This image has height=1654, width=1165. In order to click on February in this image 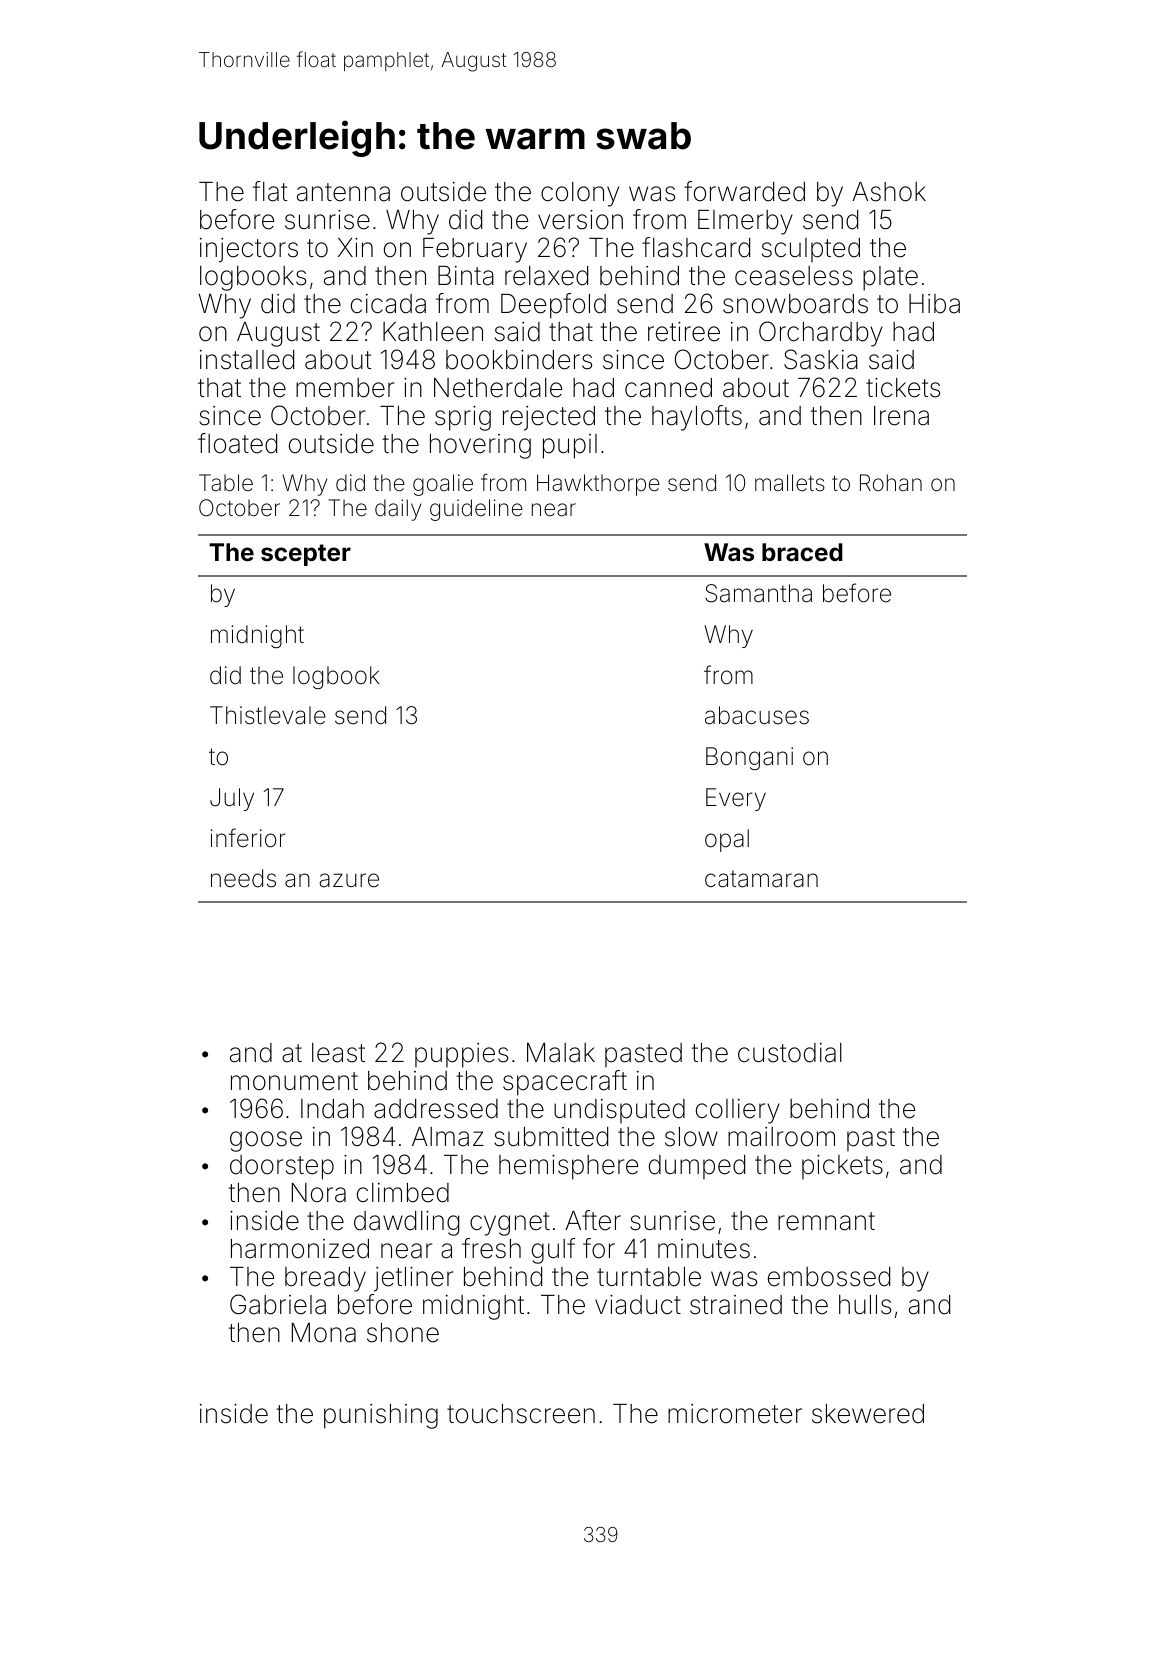, I will do `click(475, 250)`.
